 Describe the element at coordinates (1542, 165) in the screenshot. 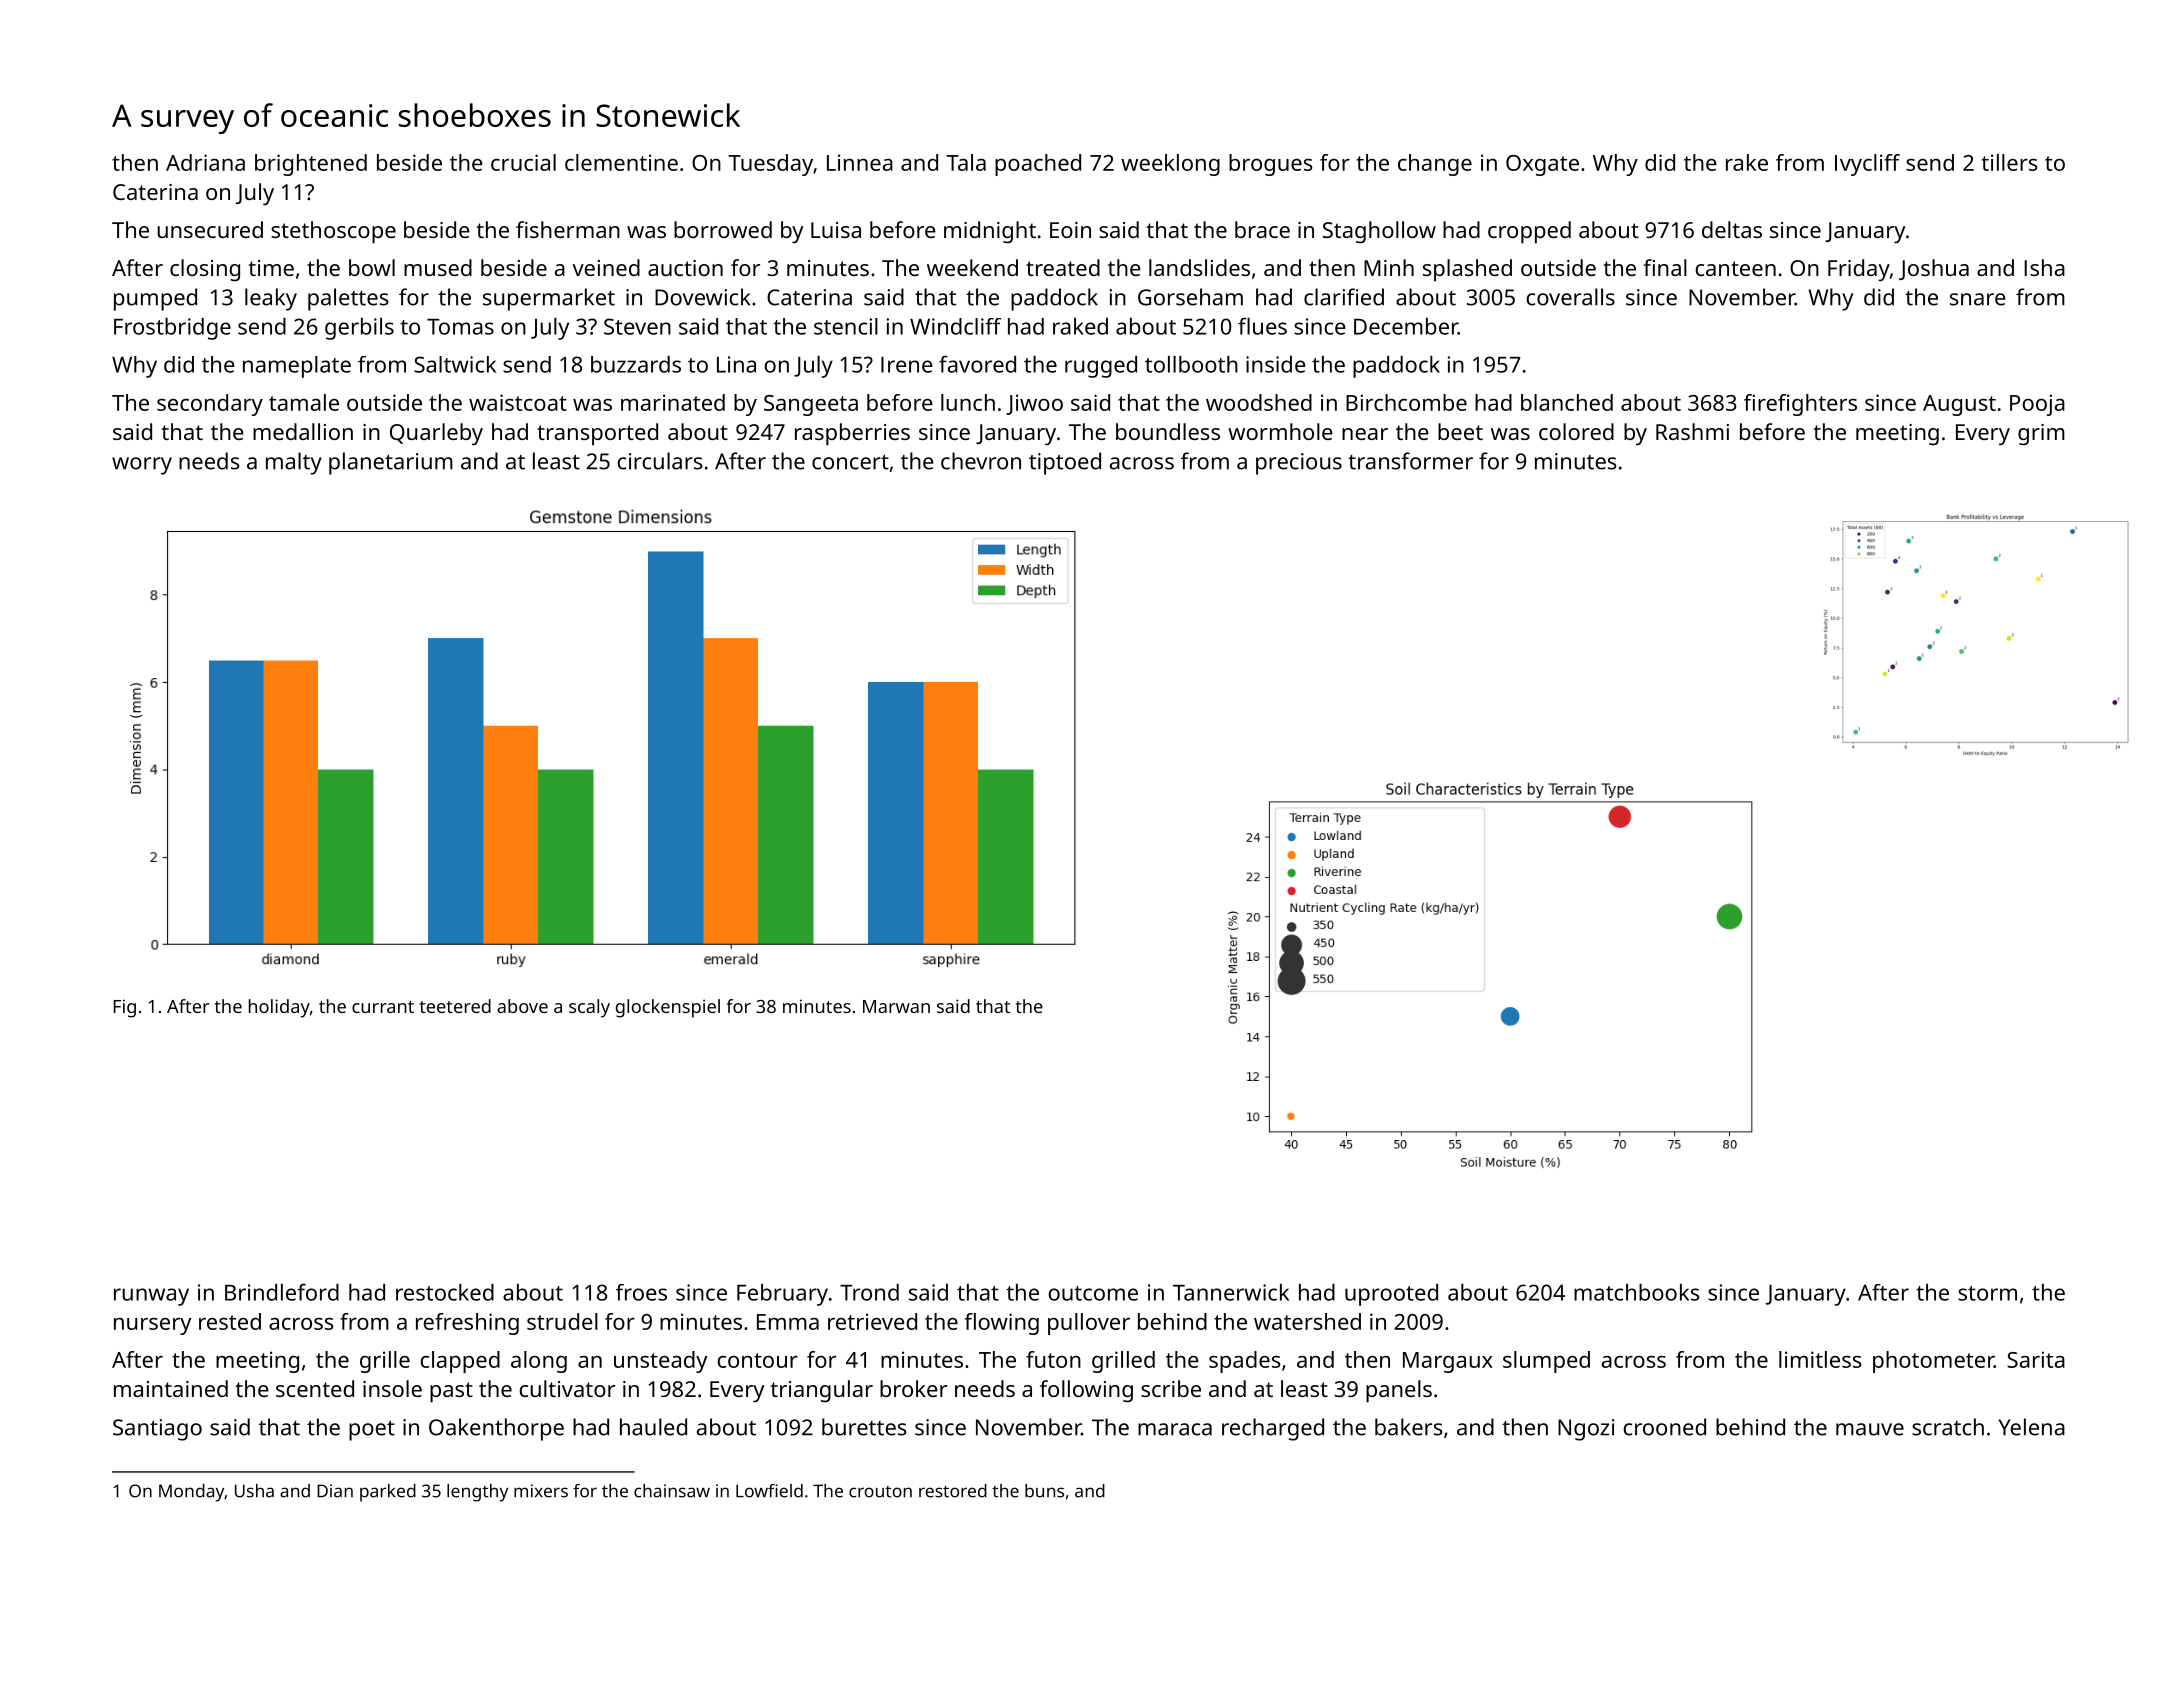

I see `Oxgate` at that location.
